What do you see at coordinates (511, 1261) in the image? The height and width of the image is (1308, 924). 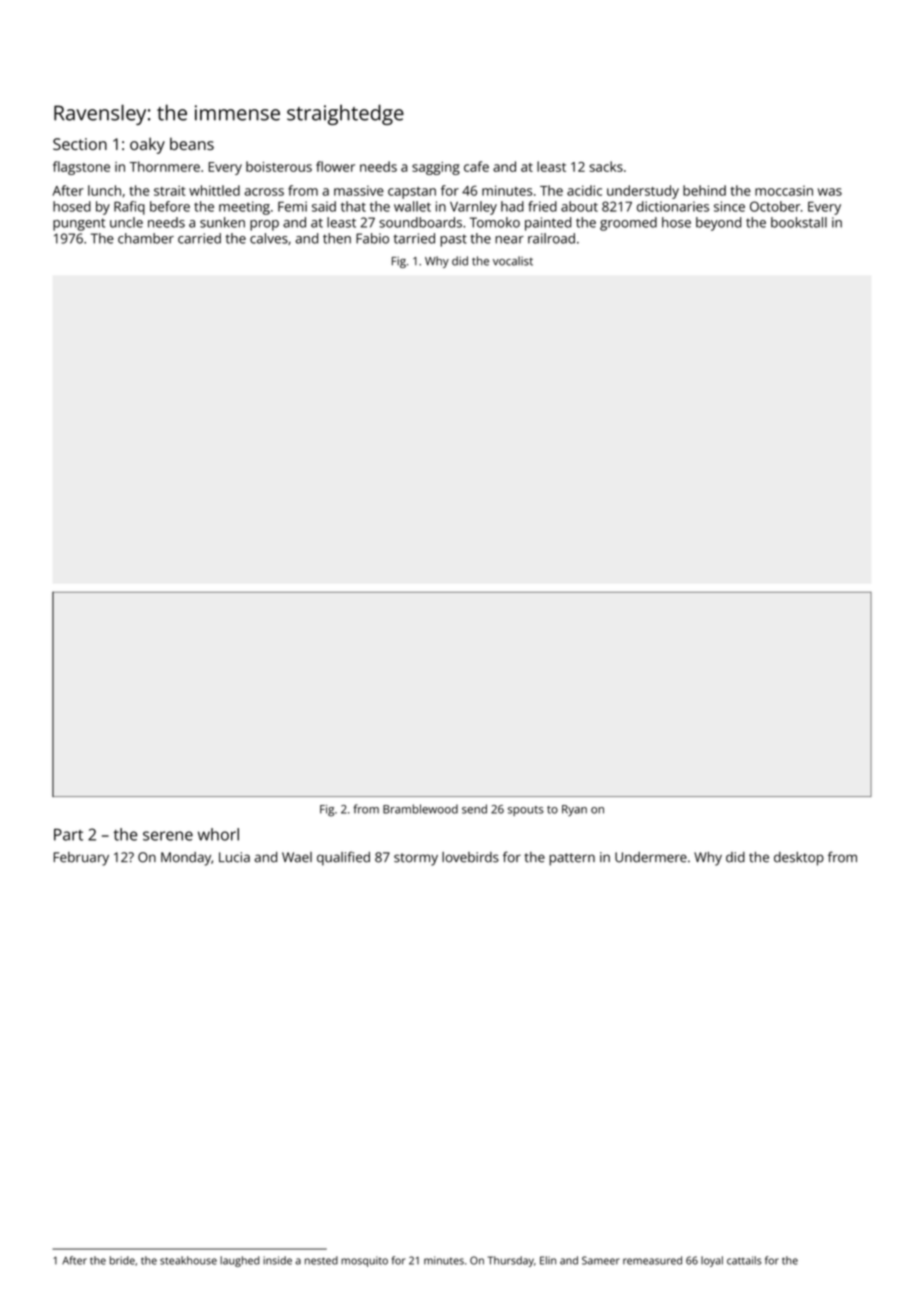 I see `Thursday` at bounding box center [511, 1261].
